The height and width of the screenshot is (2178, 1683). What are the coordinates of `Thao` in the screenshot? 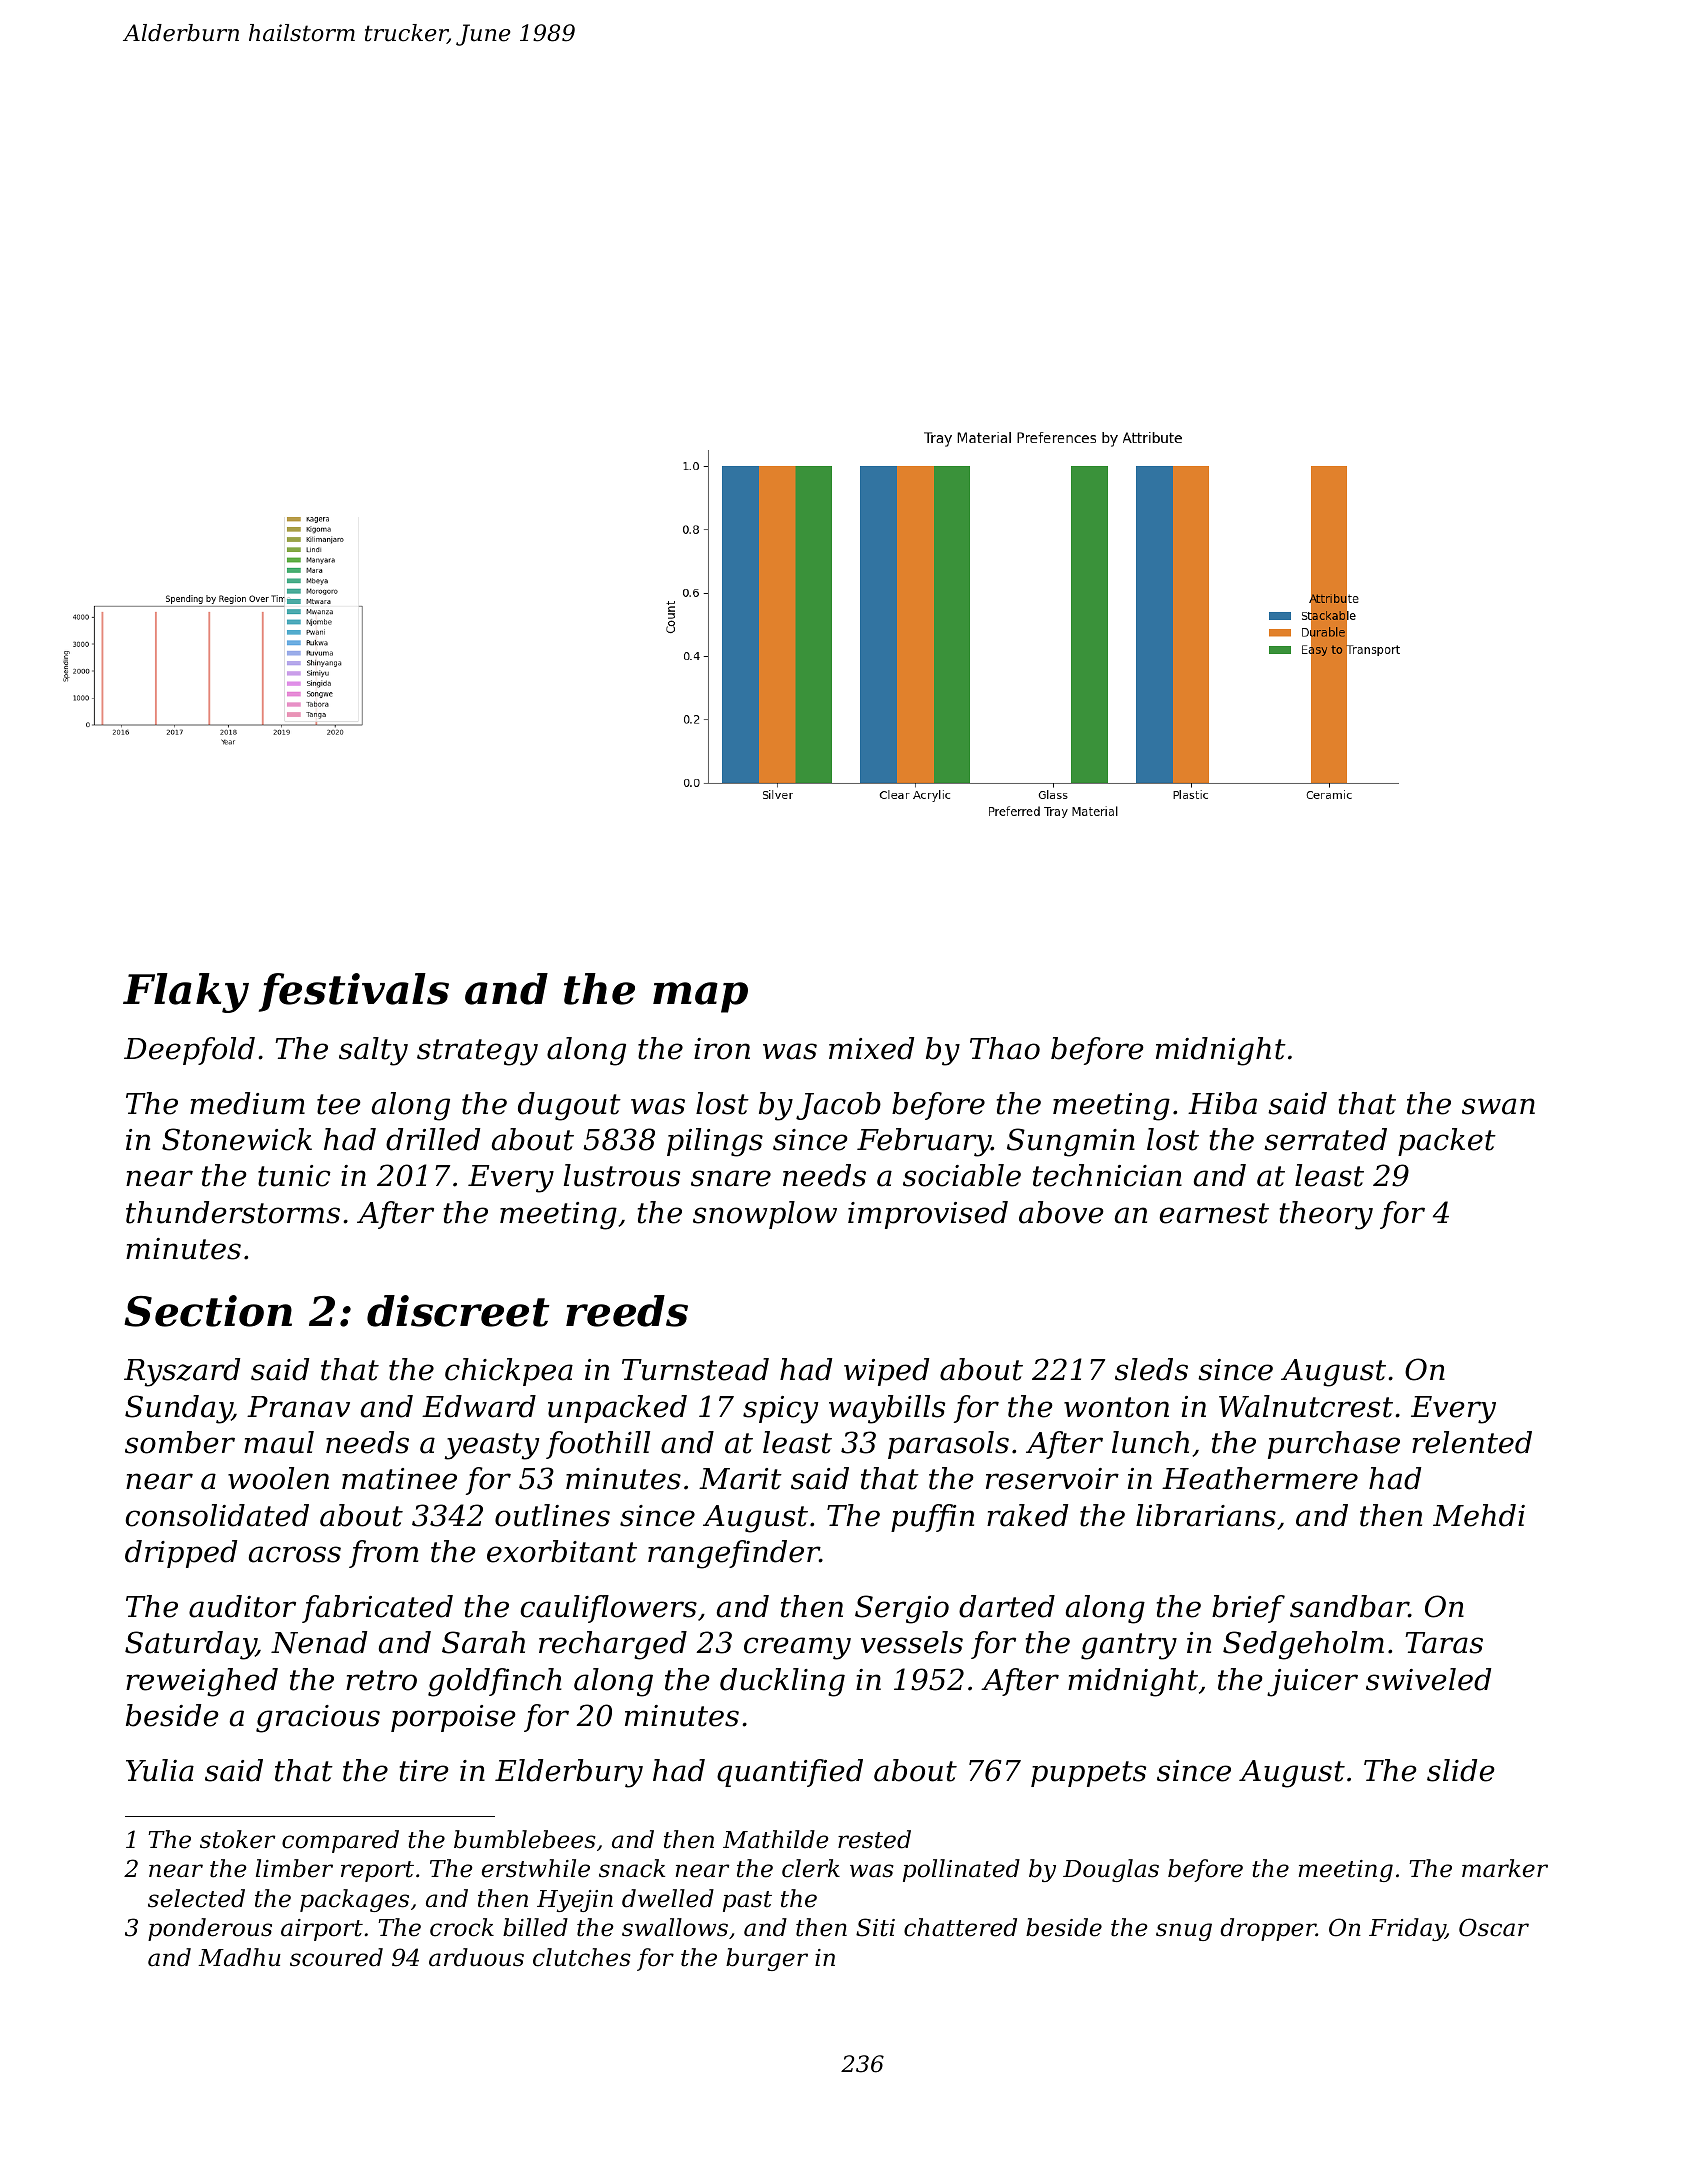 It's located at (1005, 1048).
